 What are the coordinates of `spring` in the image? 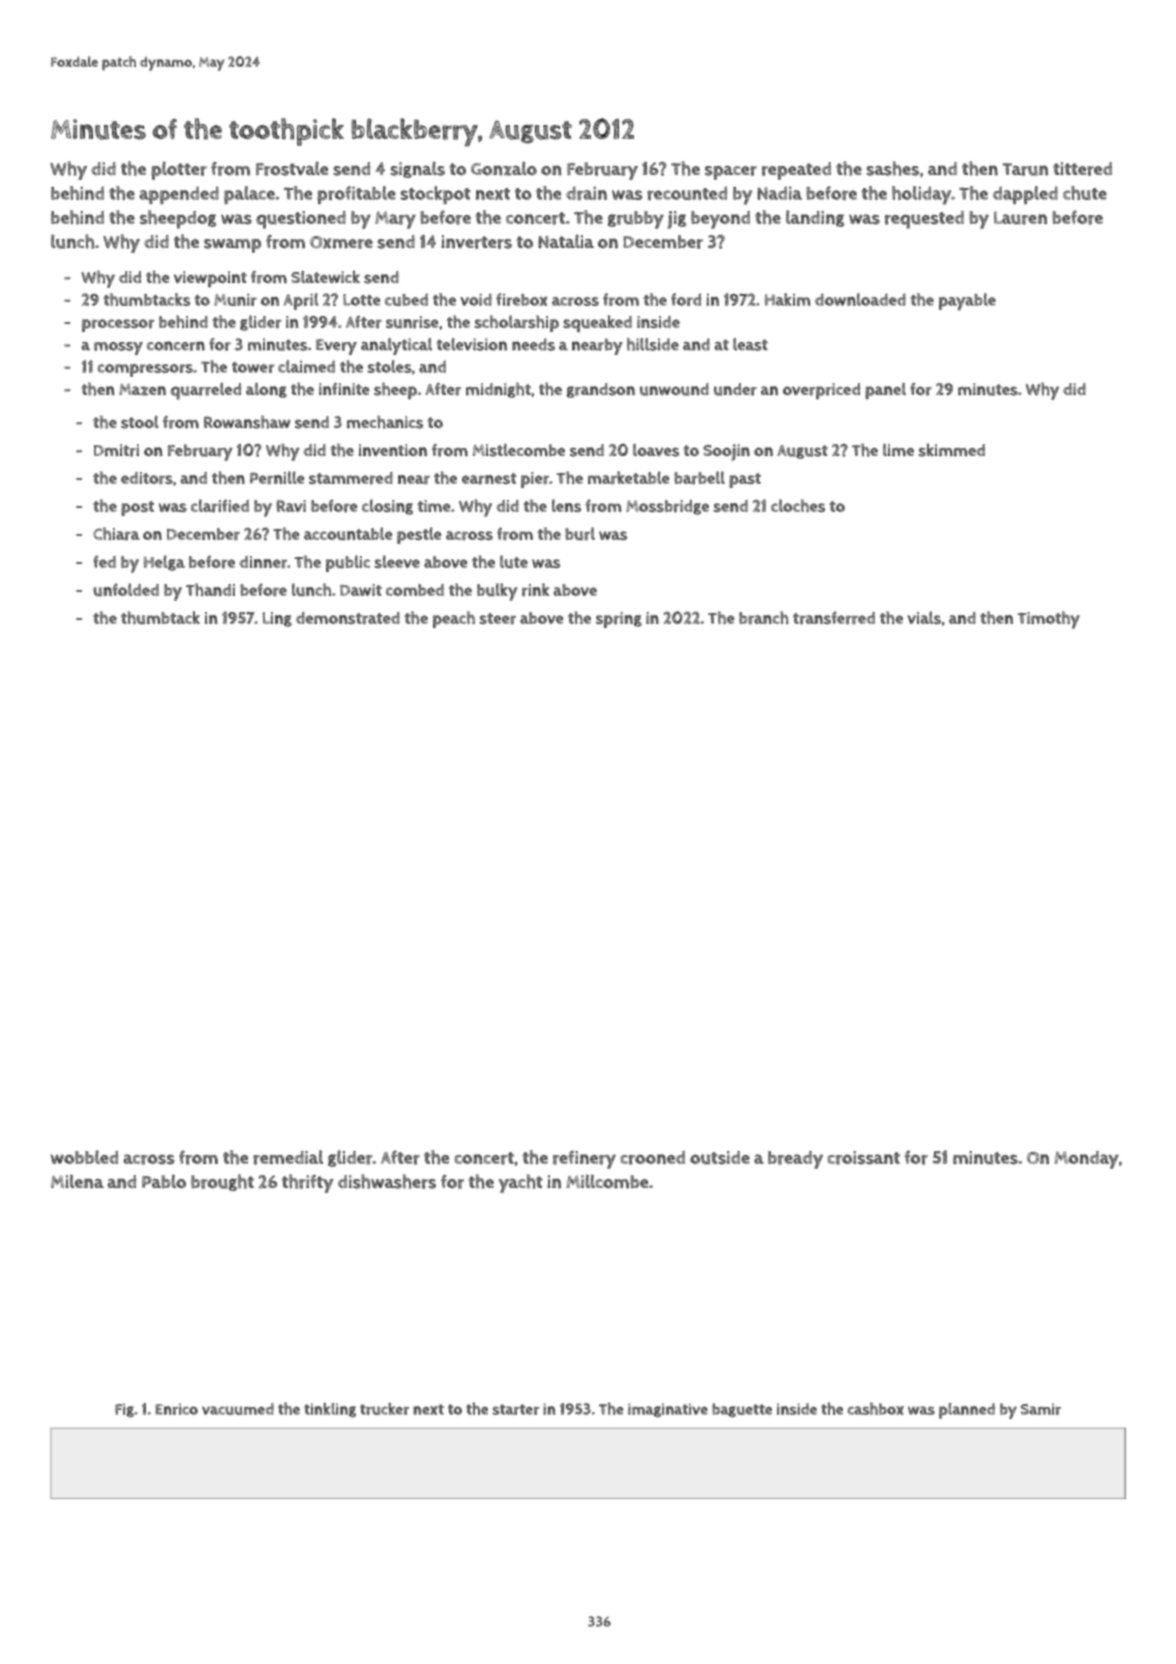 It's located at (619, 620).
